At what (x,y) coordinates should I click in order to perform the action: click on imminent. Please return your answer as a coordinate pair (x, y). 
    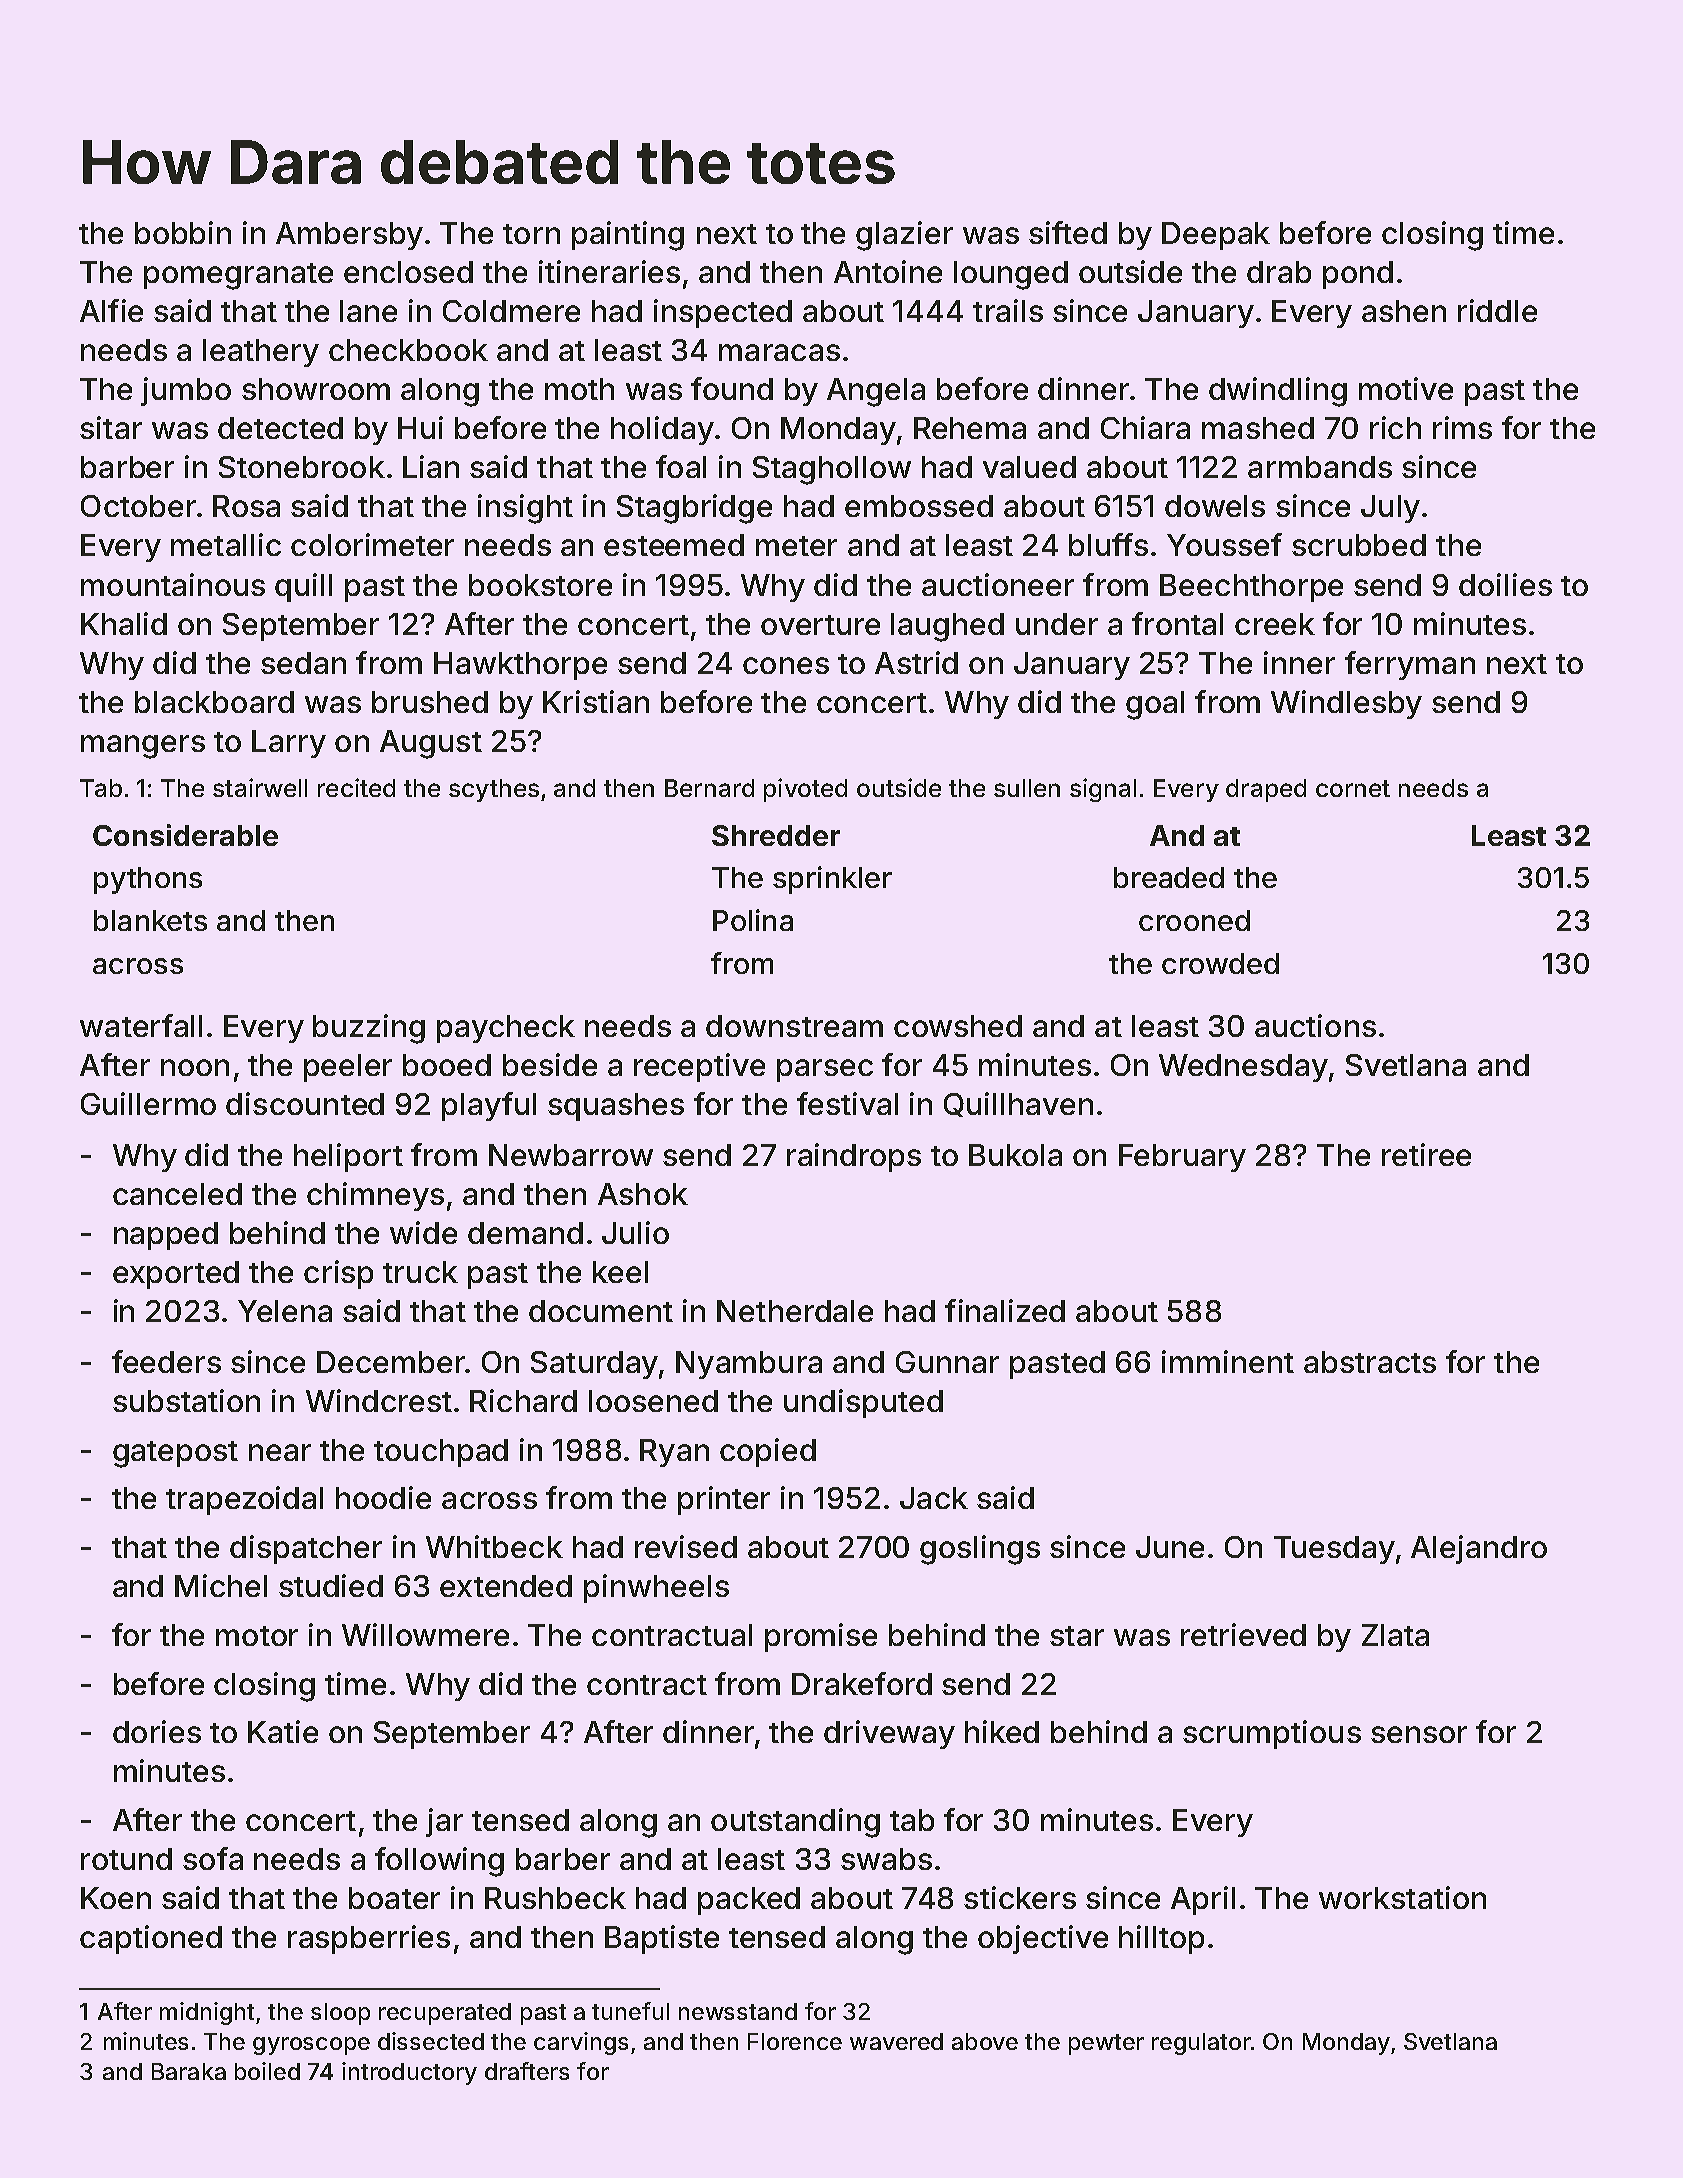
    Looking at the image, I should click on (1228, 1361).
